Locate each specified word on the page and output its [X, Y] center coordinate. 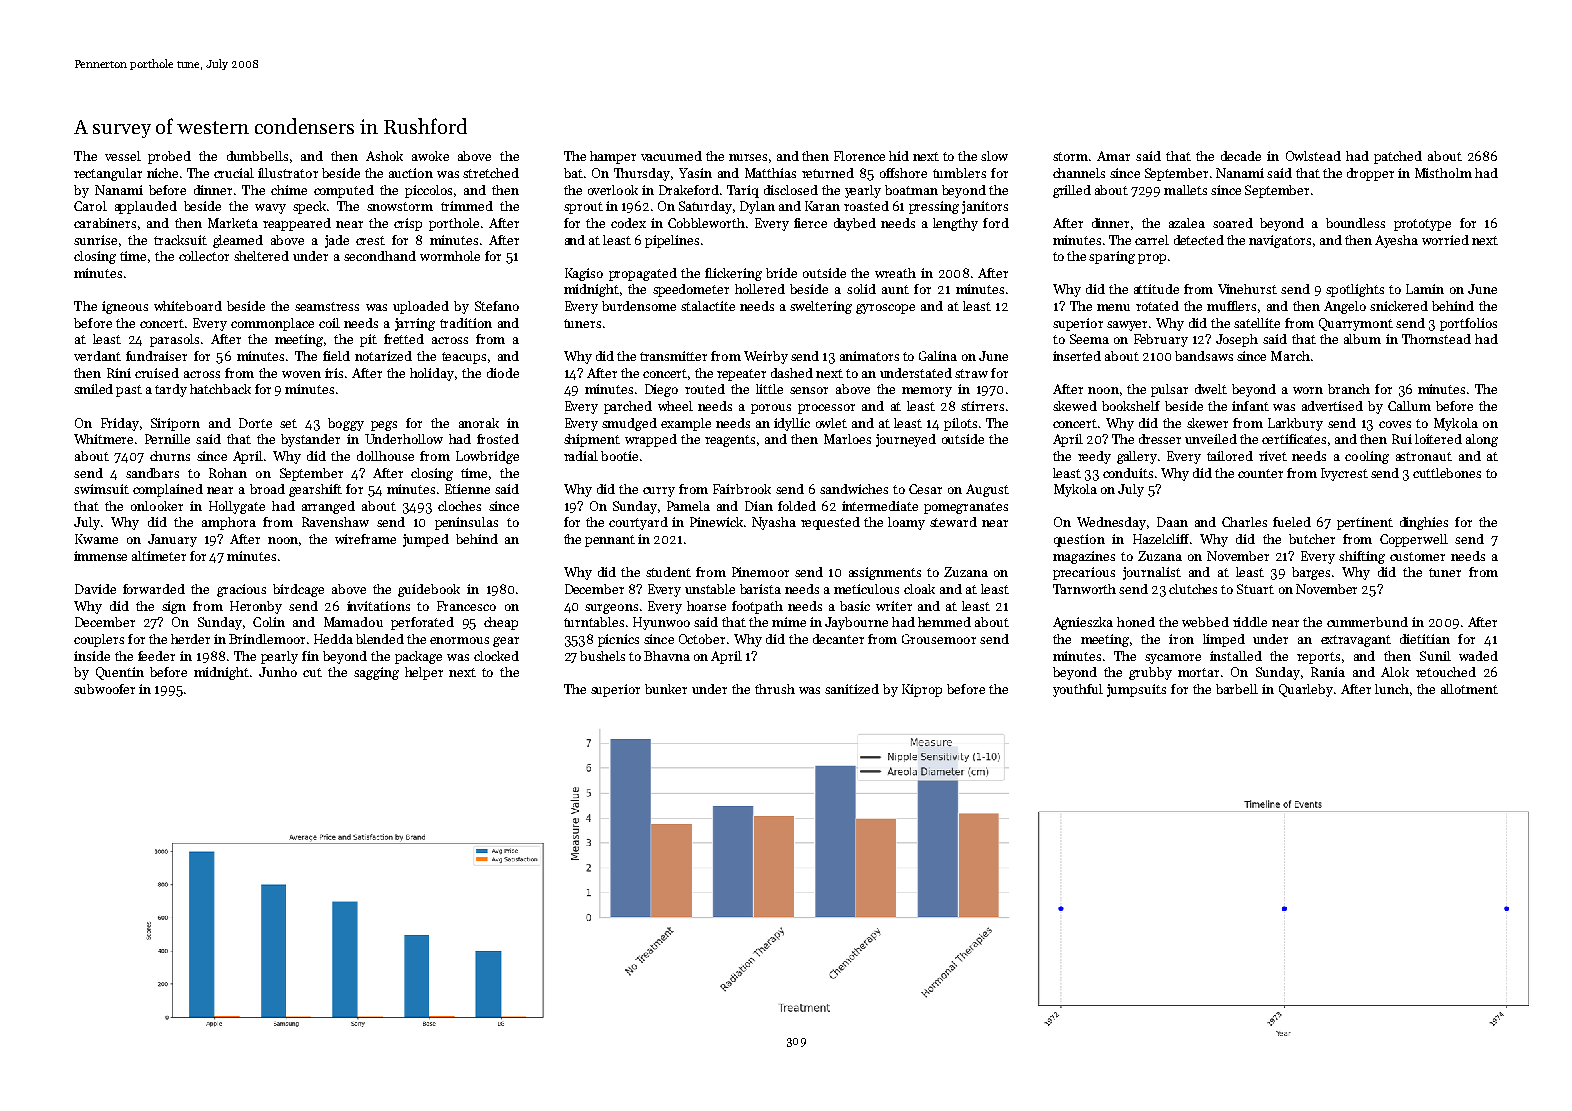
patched [1398, 157]
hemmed [944, 622]
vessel [123, 156]
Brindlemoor [267, 639]
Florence [859, 156]
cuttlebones [1447, 473]
